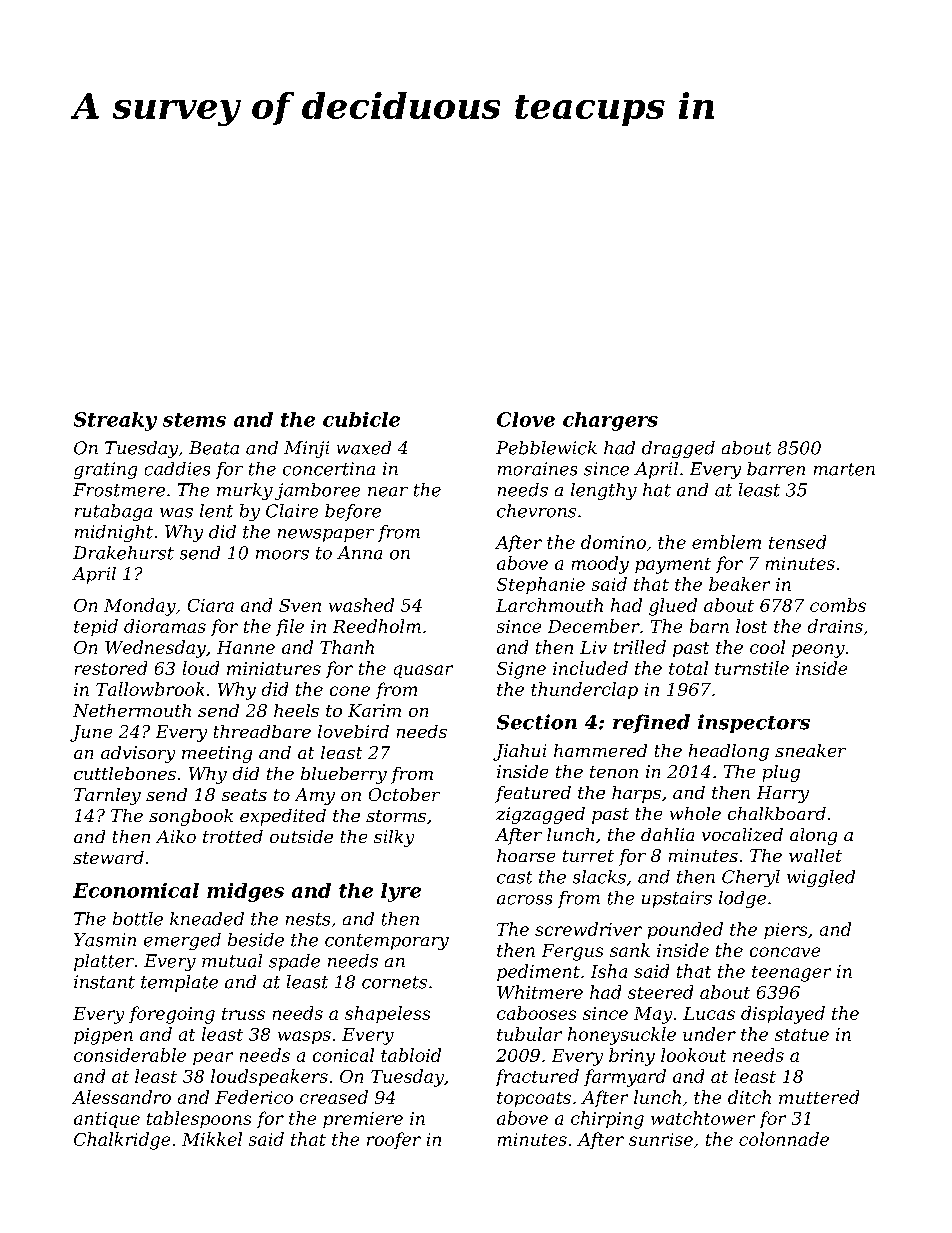 This page has height=1233, width=952. What do you see at coordinates (344, 775) in the page?
I see `blueberry` at bounding box center [344, 775].
